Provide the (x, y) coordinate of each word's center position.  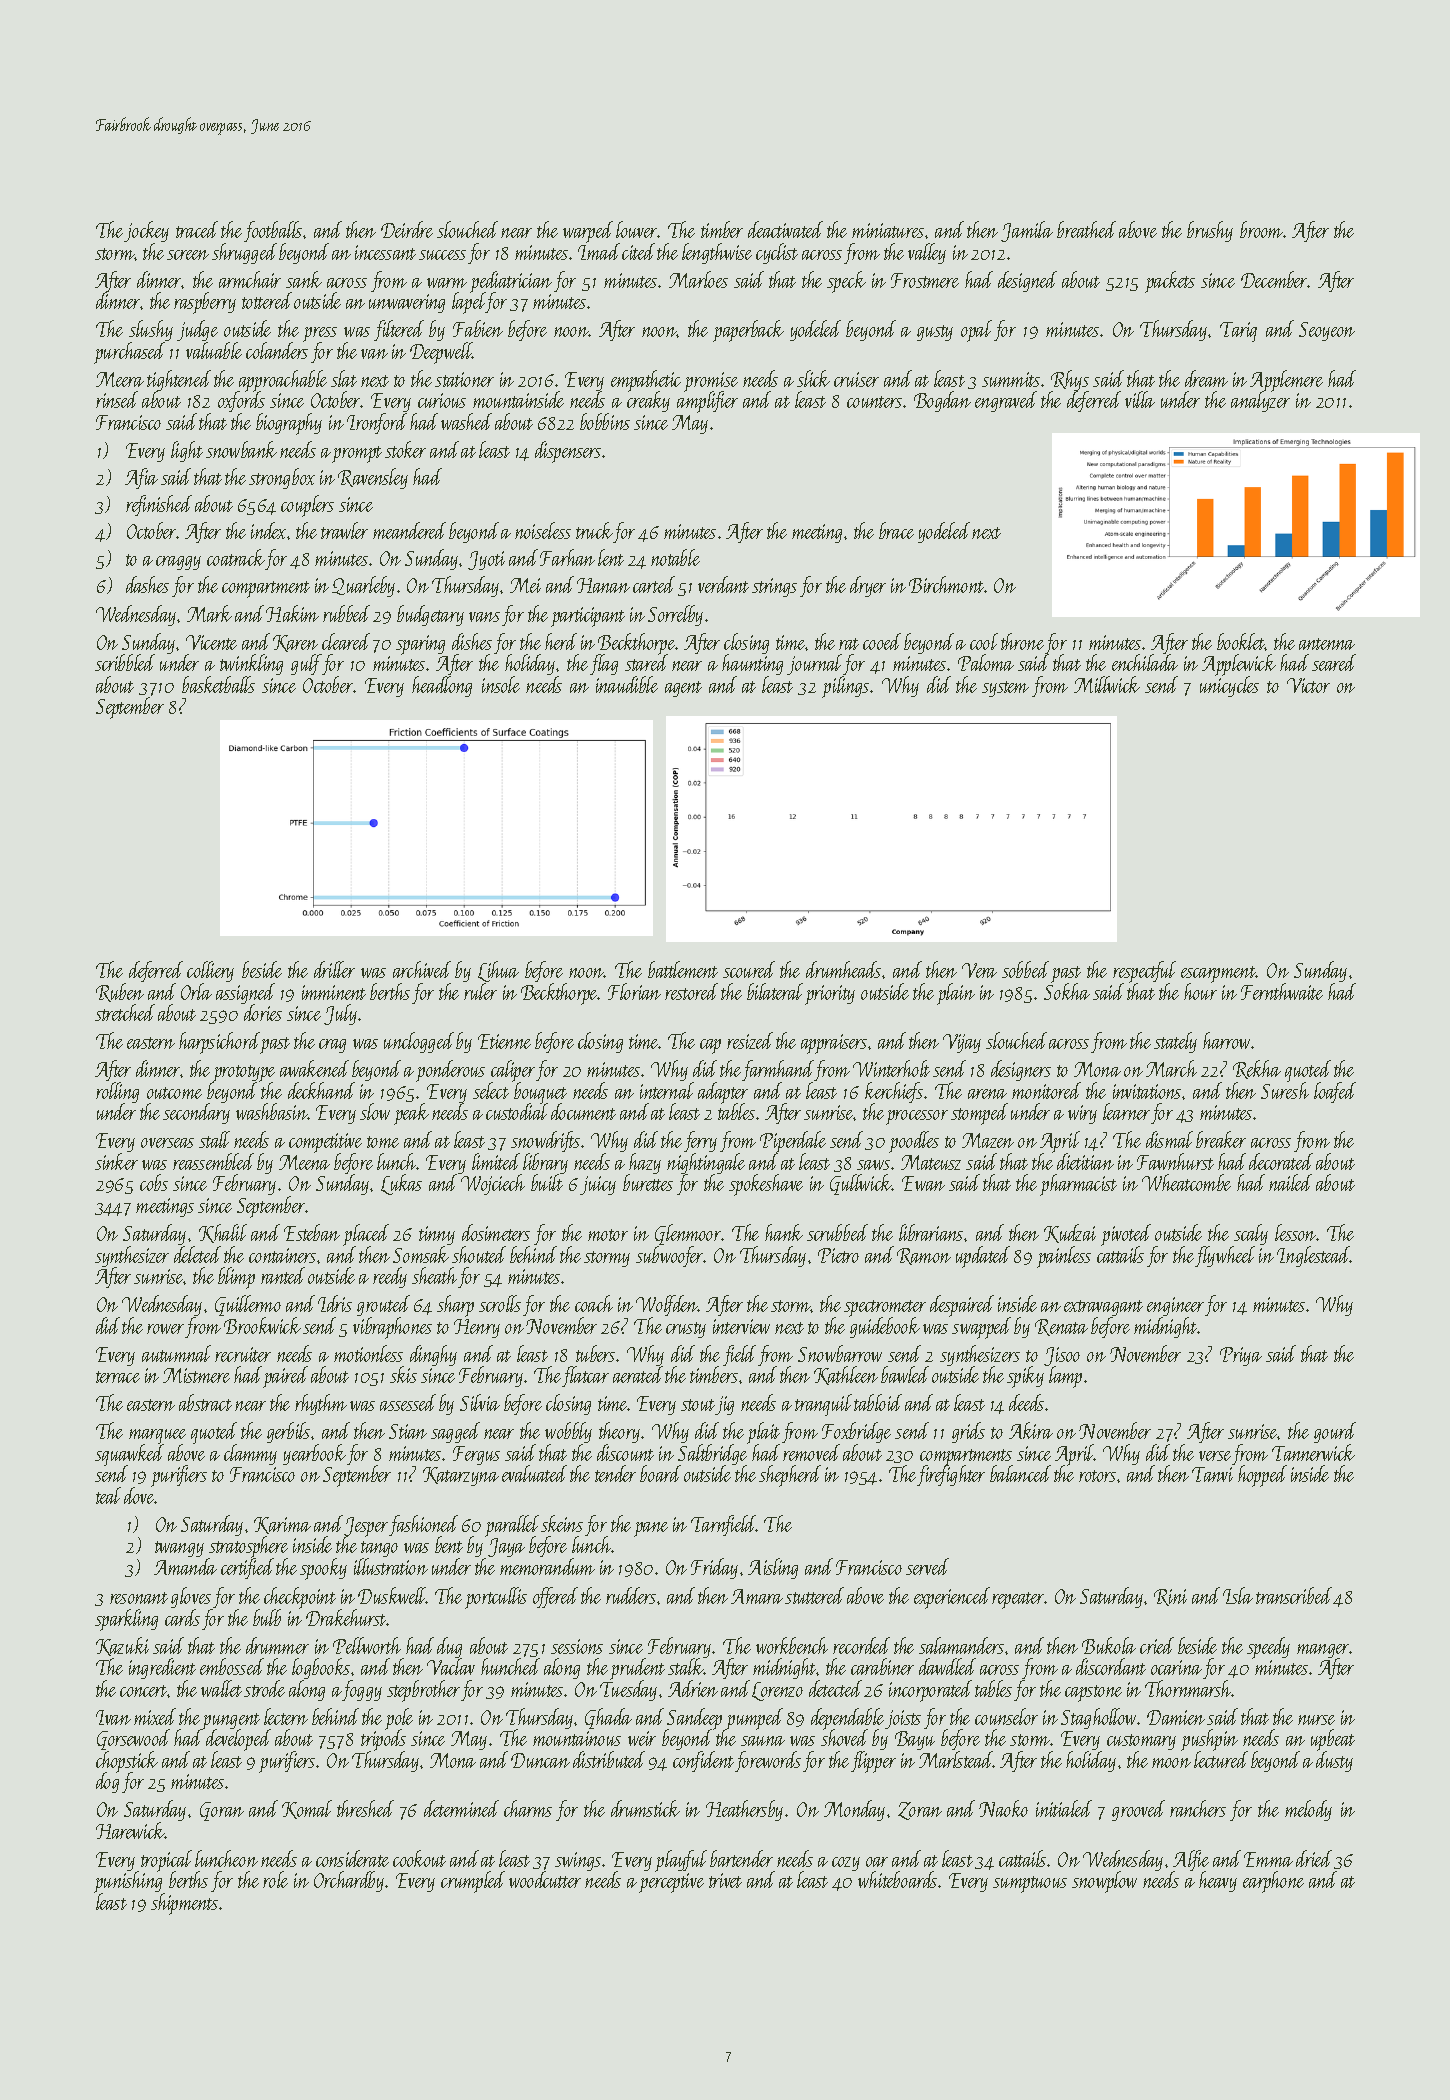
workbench (792, 1645)
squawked (128, 1455)
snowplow (1104, 1882)
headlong (442, 686)
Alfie (1191, 1861)
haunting (752, 665)
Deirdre (407, 229)
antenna (1327, 644)
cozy (846, 1864)
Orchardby (349, 1881)
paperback (748, 331)
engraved (1006, 401)
